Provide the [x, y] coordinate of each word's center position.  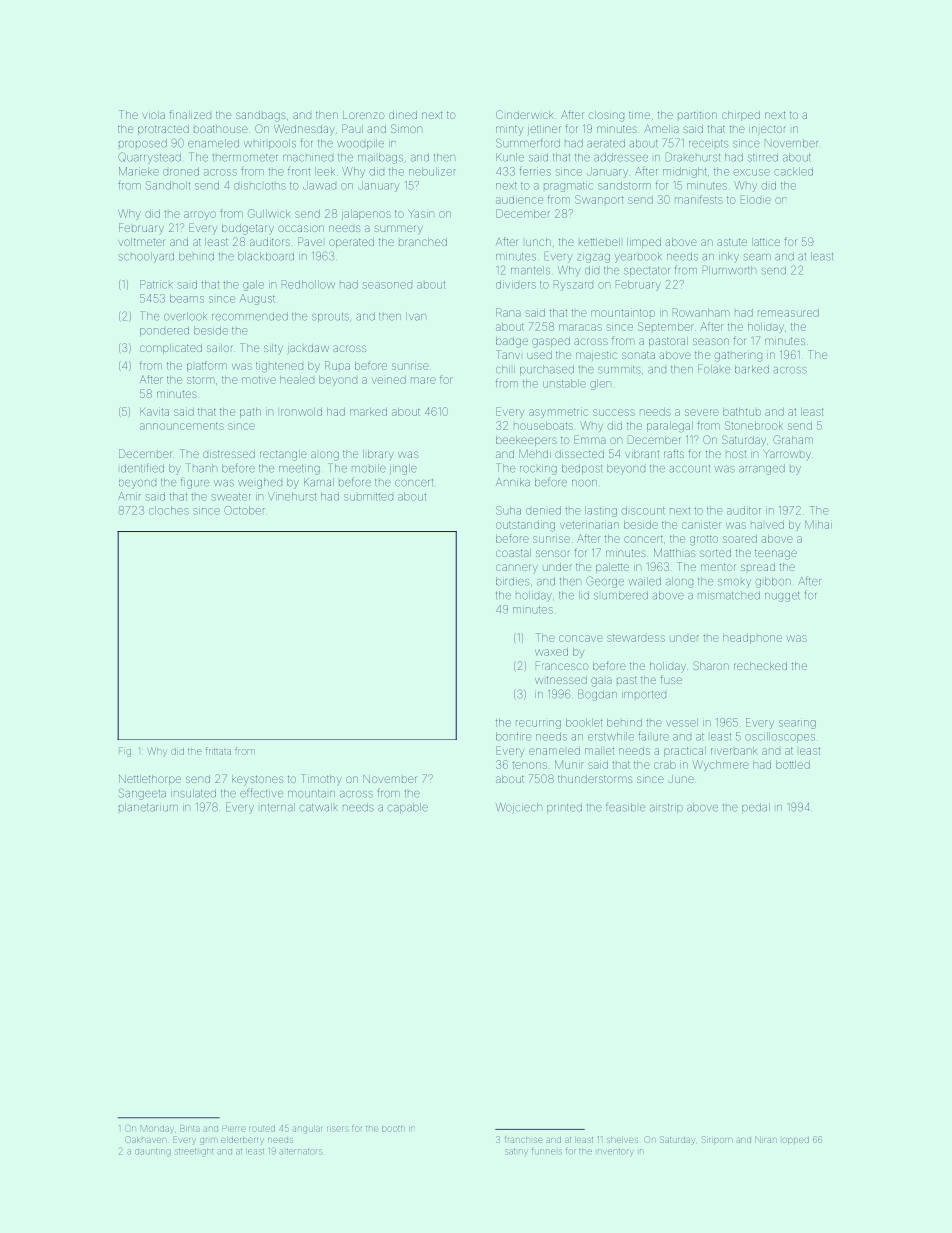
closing [606, 116]
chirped [741, 116]
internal [278, 807]
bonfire [513, 736]
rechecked [760, 666]
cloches [169, 510]
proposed [143, 143]
